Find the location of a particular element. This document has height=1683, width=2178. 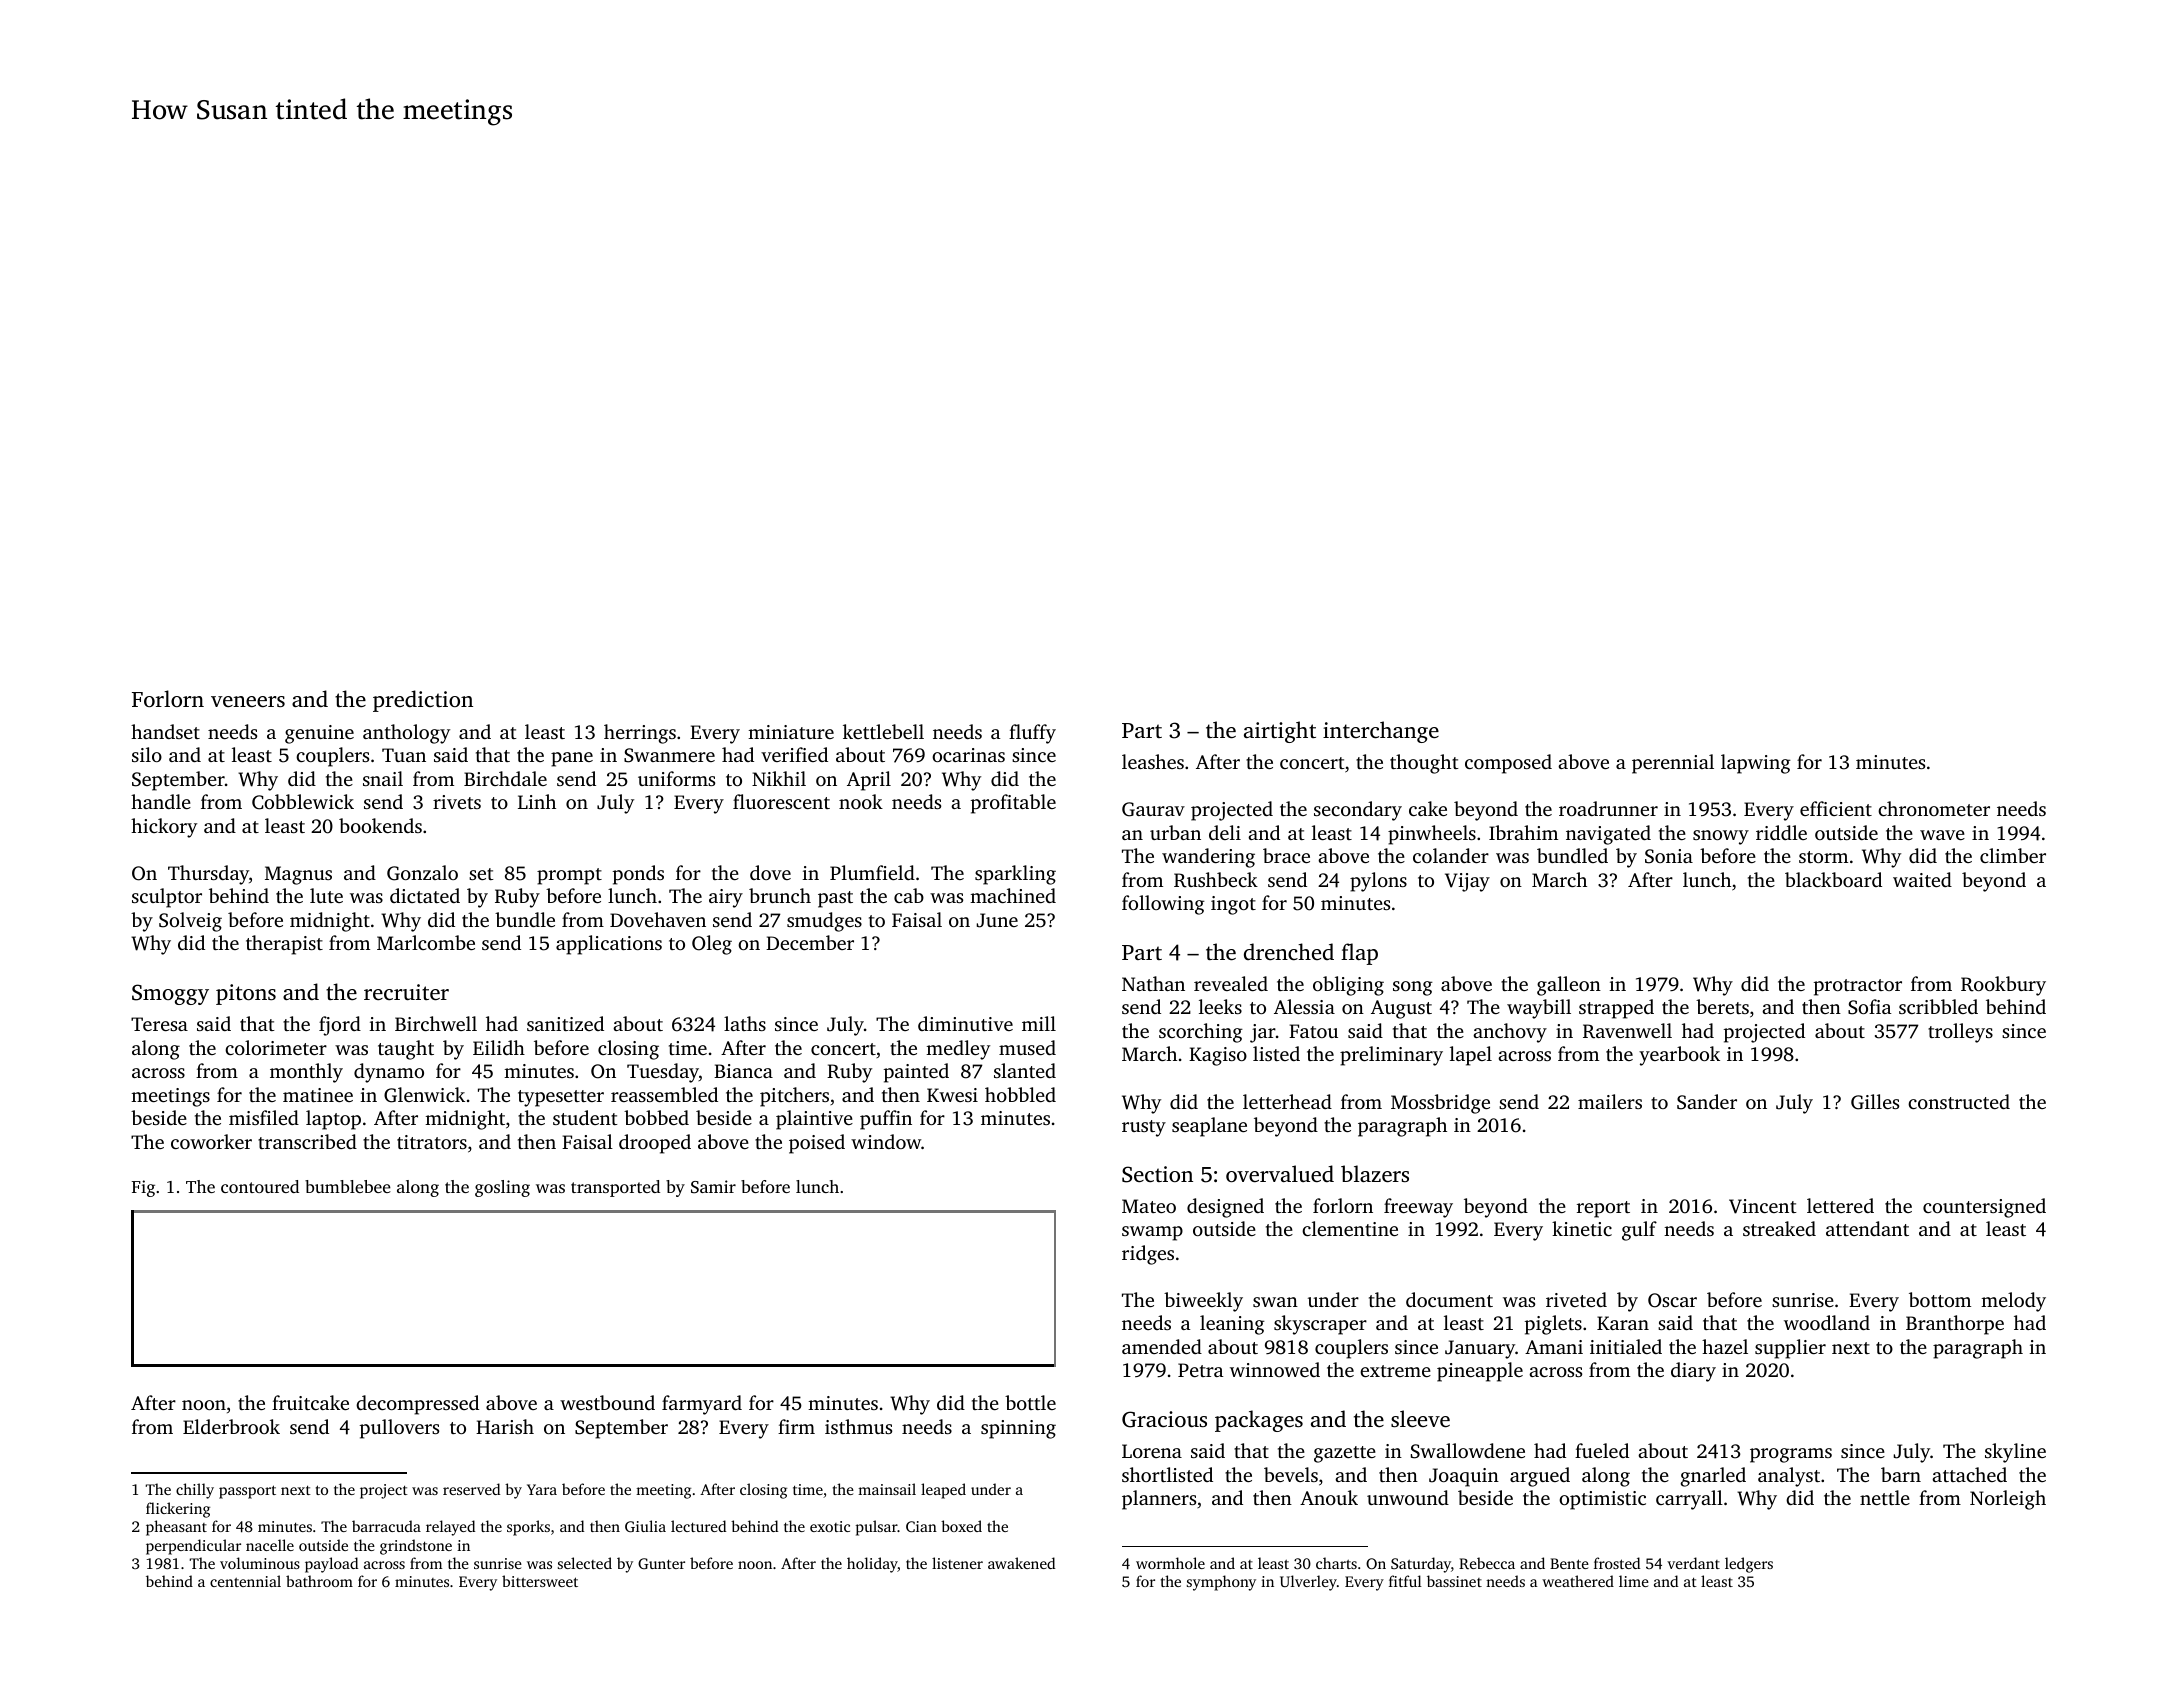

westbound is located at coordinates (607, 1402).
